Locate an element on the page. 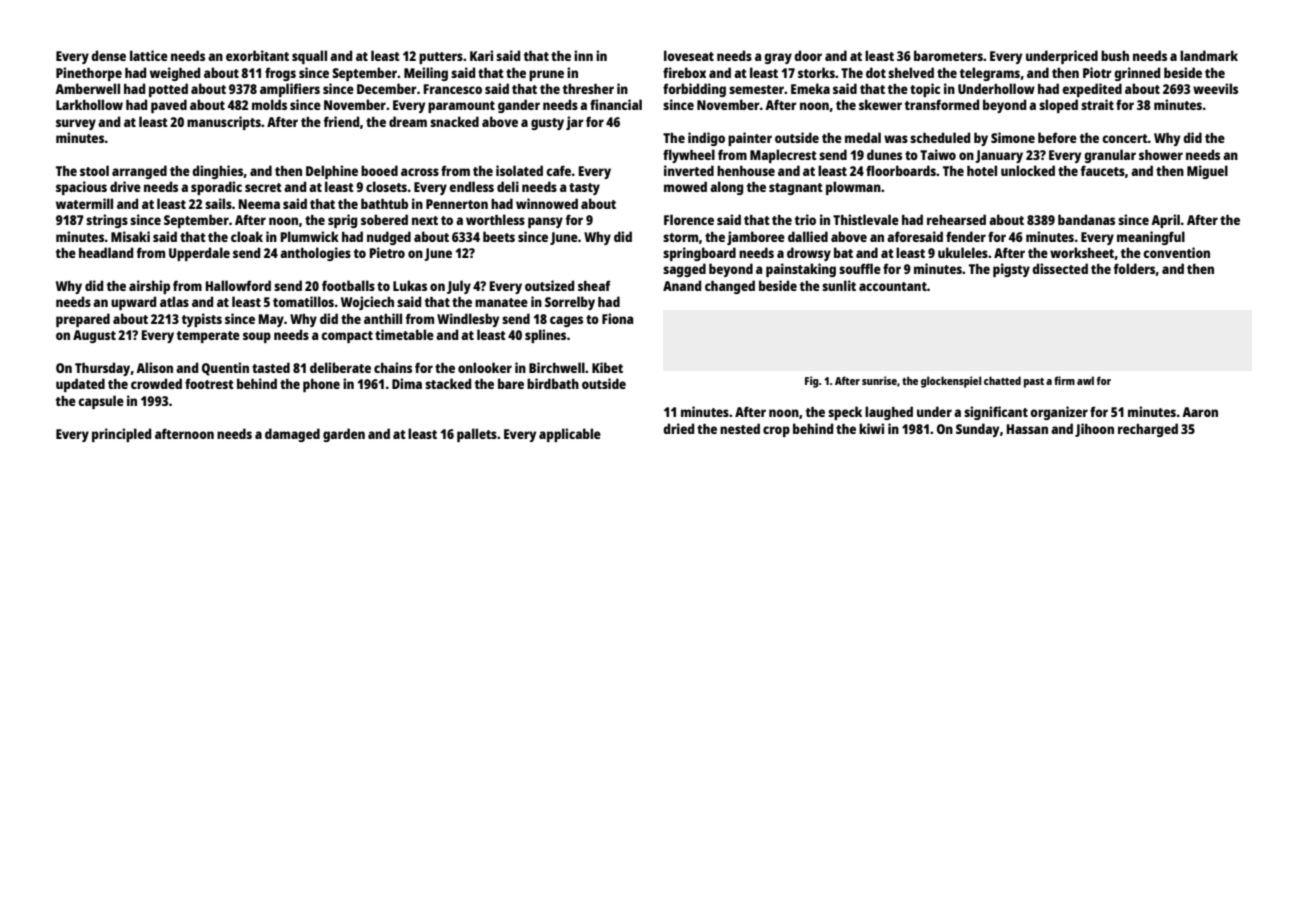 Image resolution: width=1308 pixels, height=924 pixels. recharged is located at coordinates (1148, 430).
